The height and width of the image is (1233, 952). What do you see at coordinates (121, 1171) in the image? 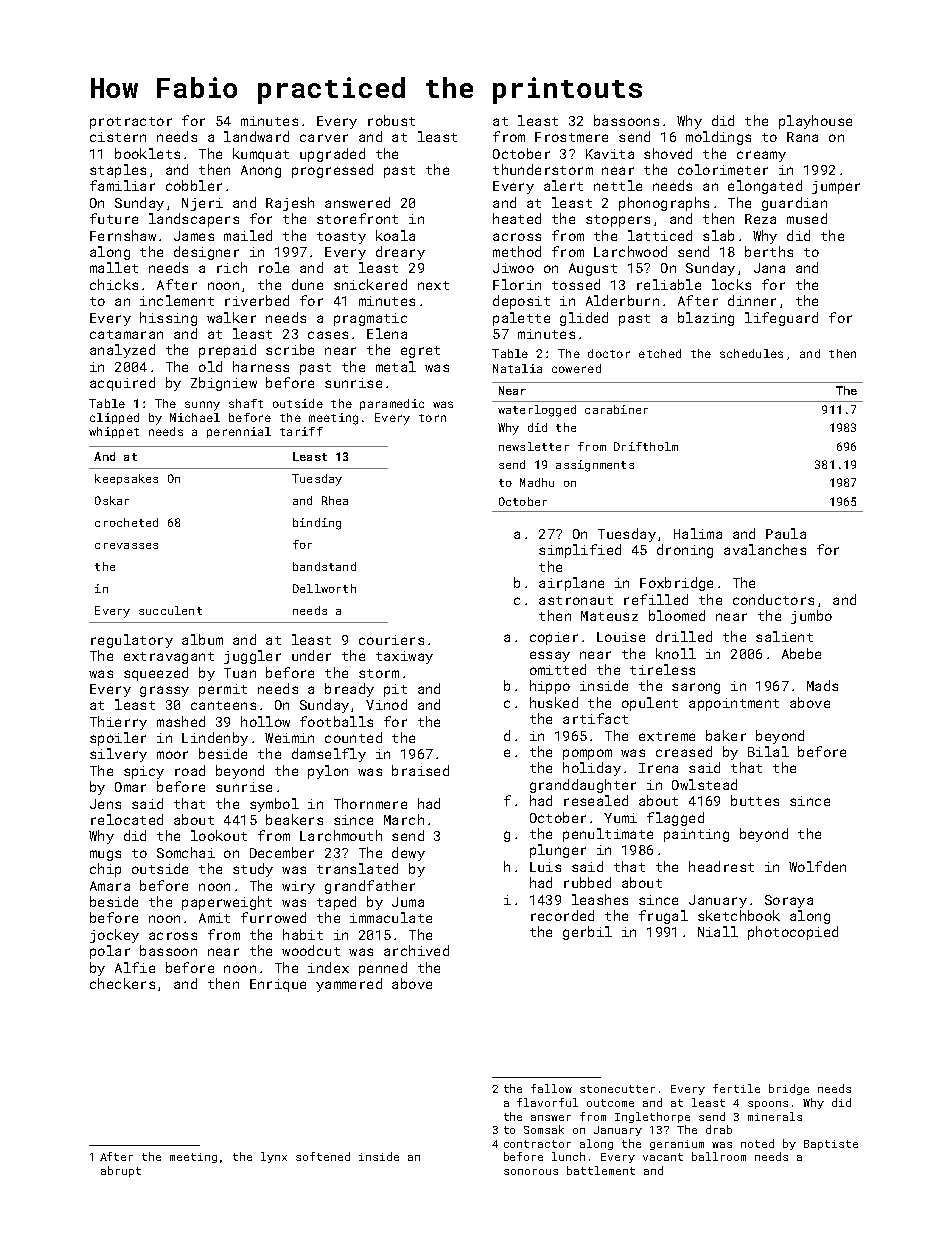
I see `abrupt` at bounding box center [121, 1171].
